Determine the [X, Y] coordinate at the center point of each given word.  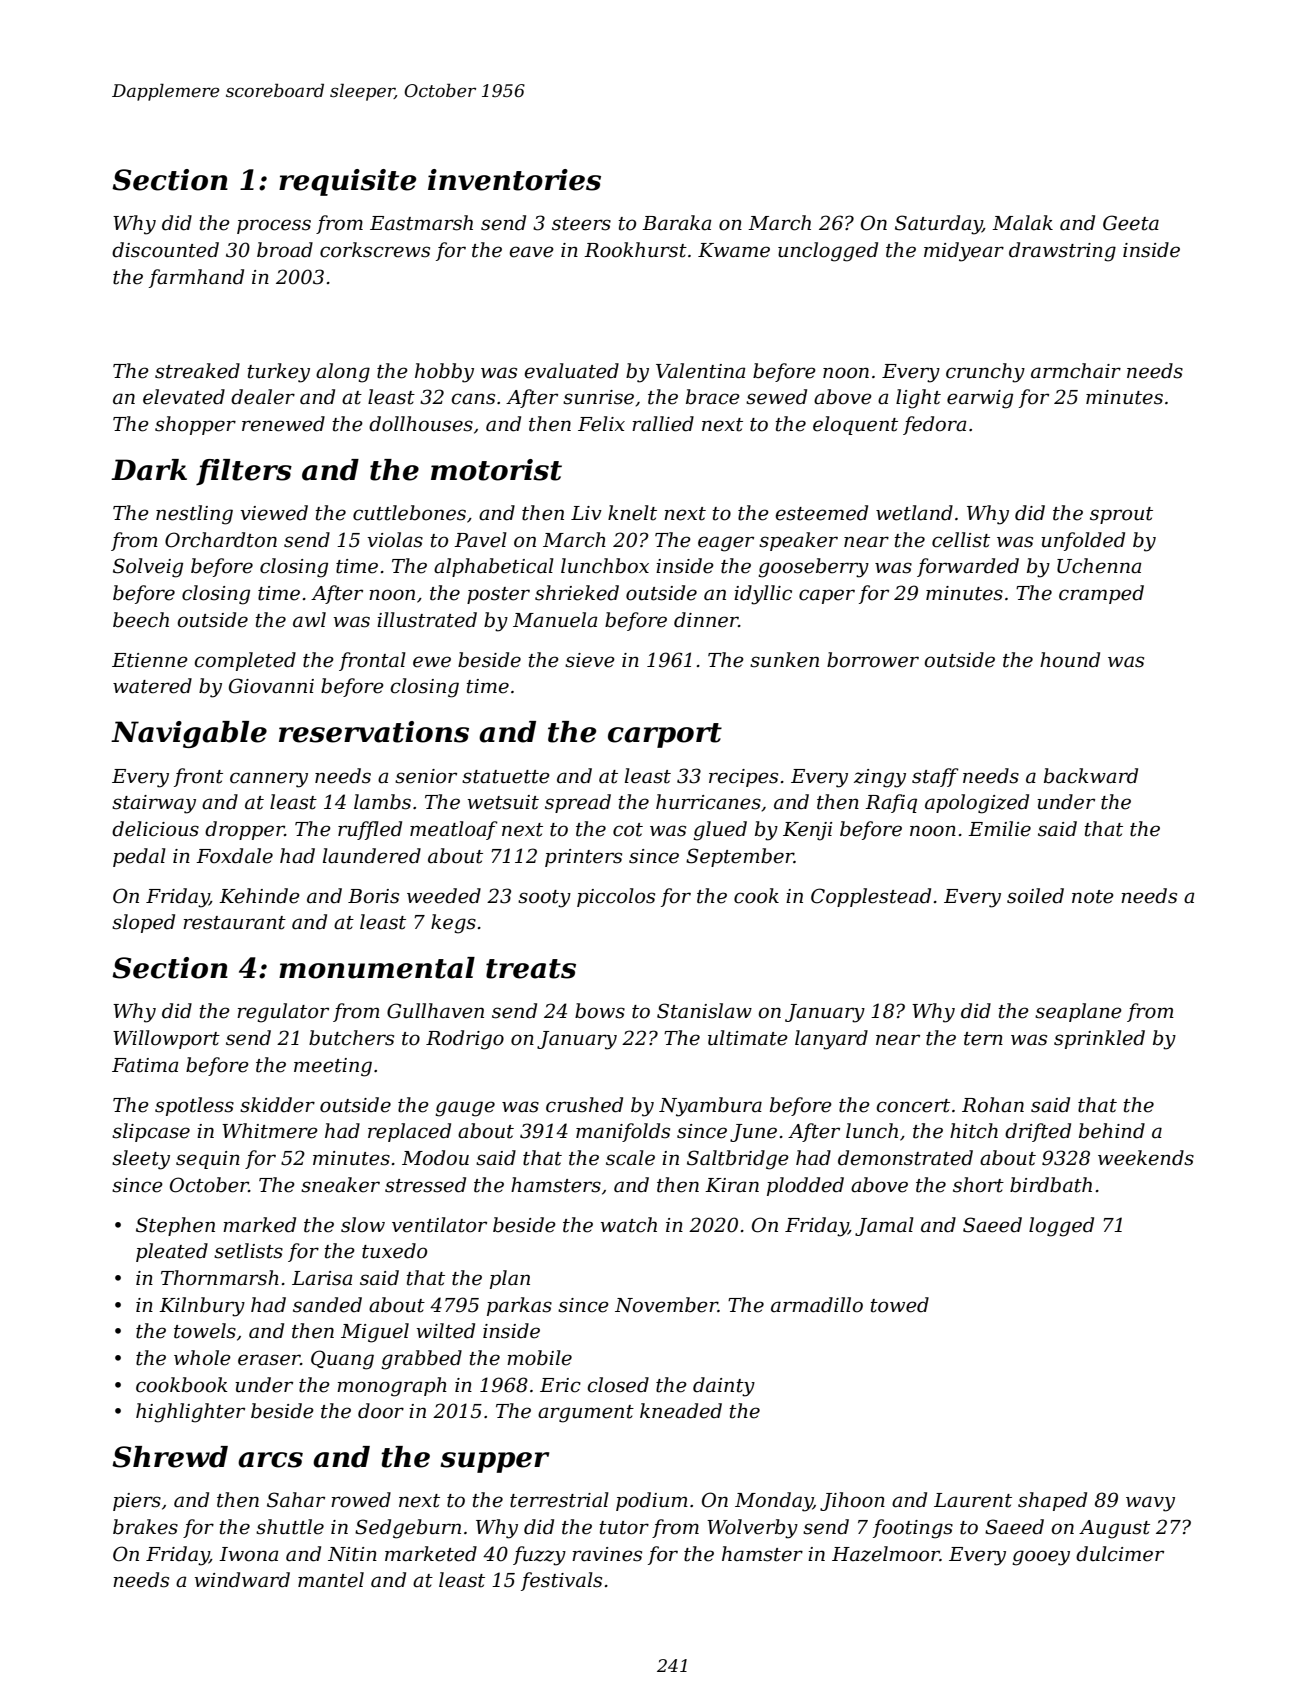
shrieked [577, 593]
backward [1091, 776]
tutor [624, 1528]
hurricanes [708, 802]
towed [899, 1305]
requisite [347, 182]
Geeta [1131, 223]
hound [1070, 660]
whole [202, 1358]
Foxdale [234, 856]
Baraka [676, 223]
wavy [1150, 1504]
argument [586, 1414]
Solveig [148, 568]
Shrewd [170, 1457]
